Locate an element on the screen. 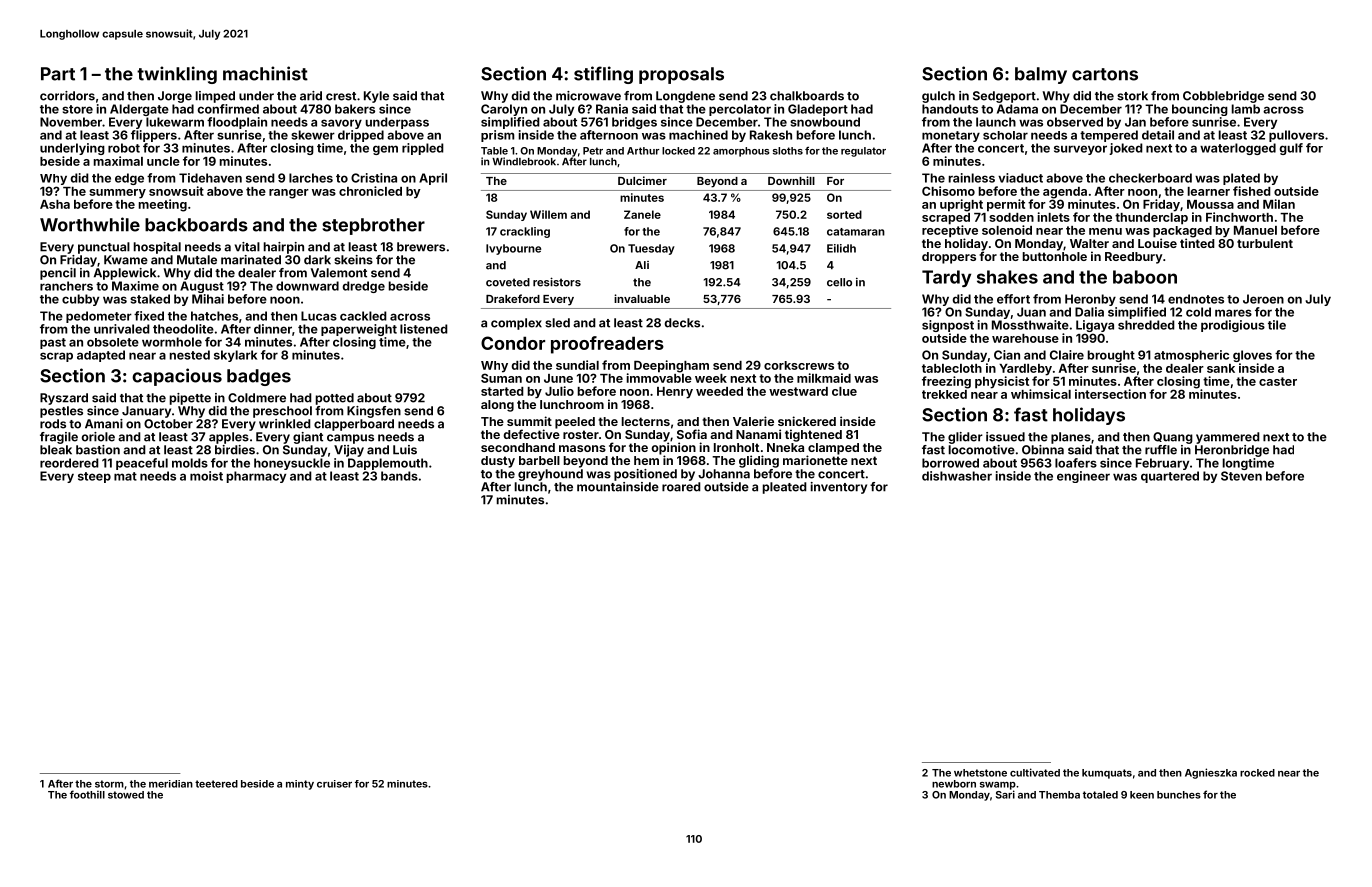 The image size is (1372, 887). gulch is located at coordinates (938, 97).
